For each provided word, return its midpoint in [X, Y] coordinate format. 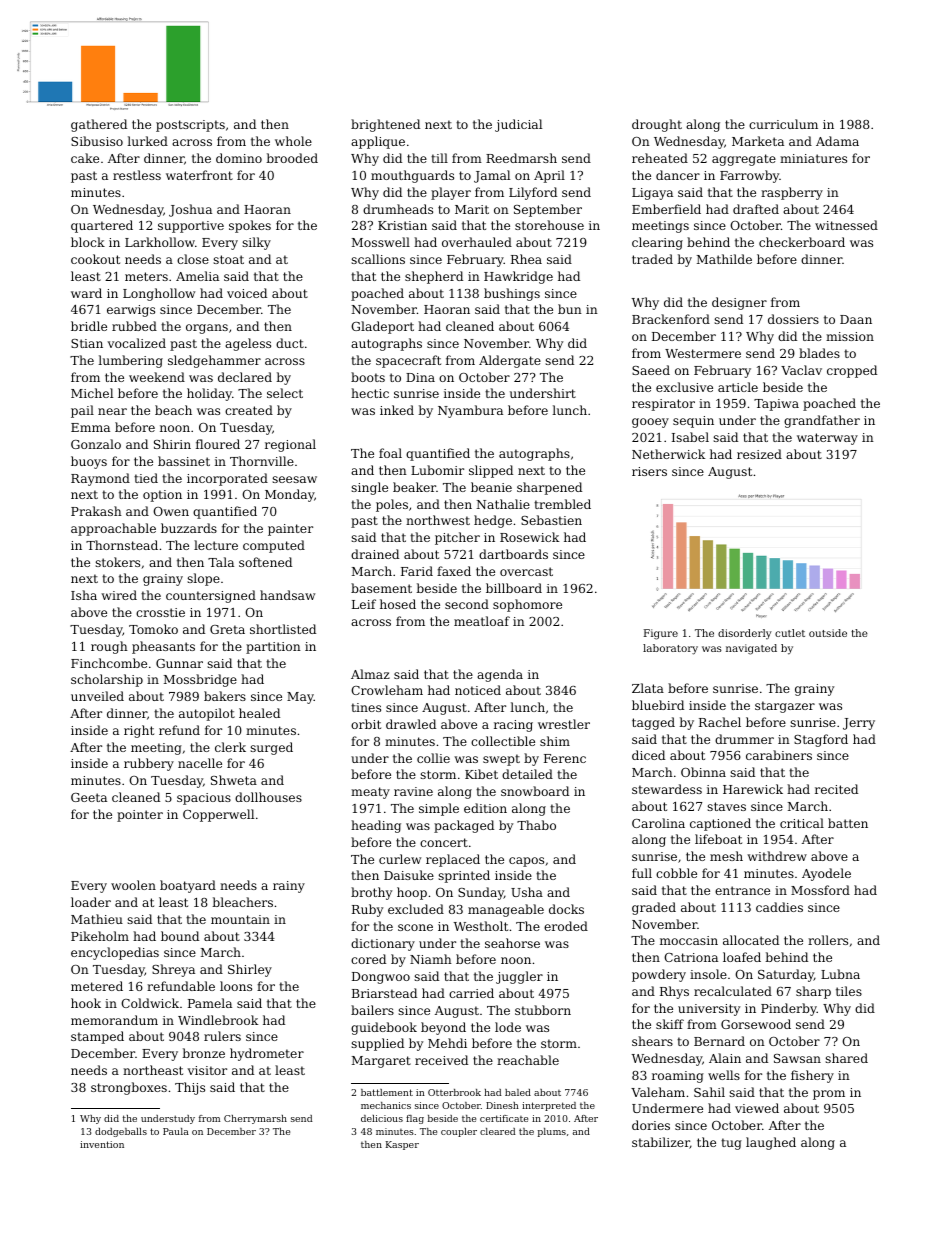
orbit [366, 724]
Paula [176, 1131]
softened [265, 562]
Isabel [690, 437]
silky [256, 243]
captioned [720, 824]
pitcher [457, 538]
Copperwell [218, 815]
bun [570, 309]
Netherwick [668, 454]
